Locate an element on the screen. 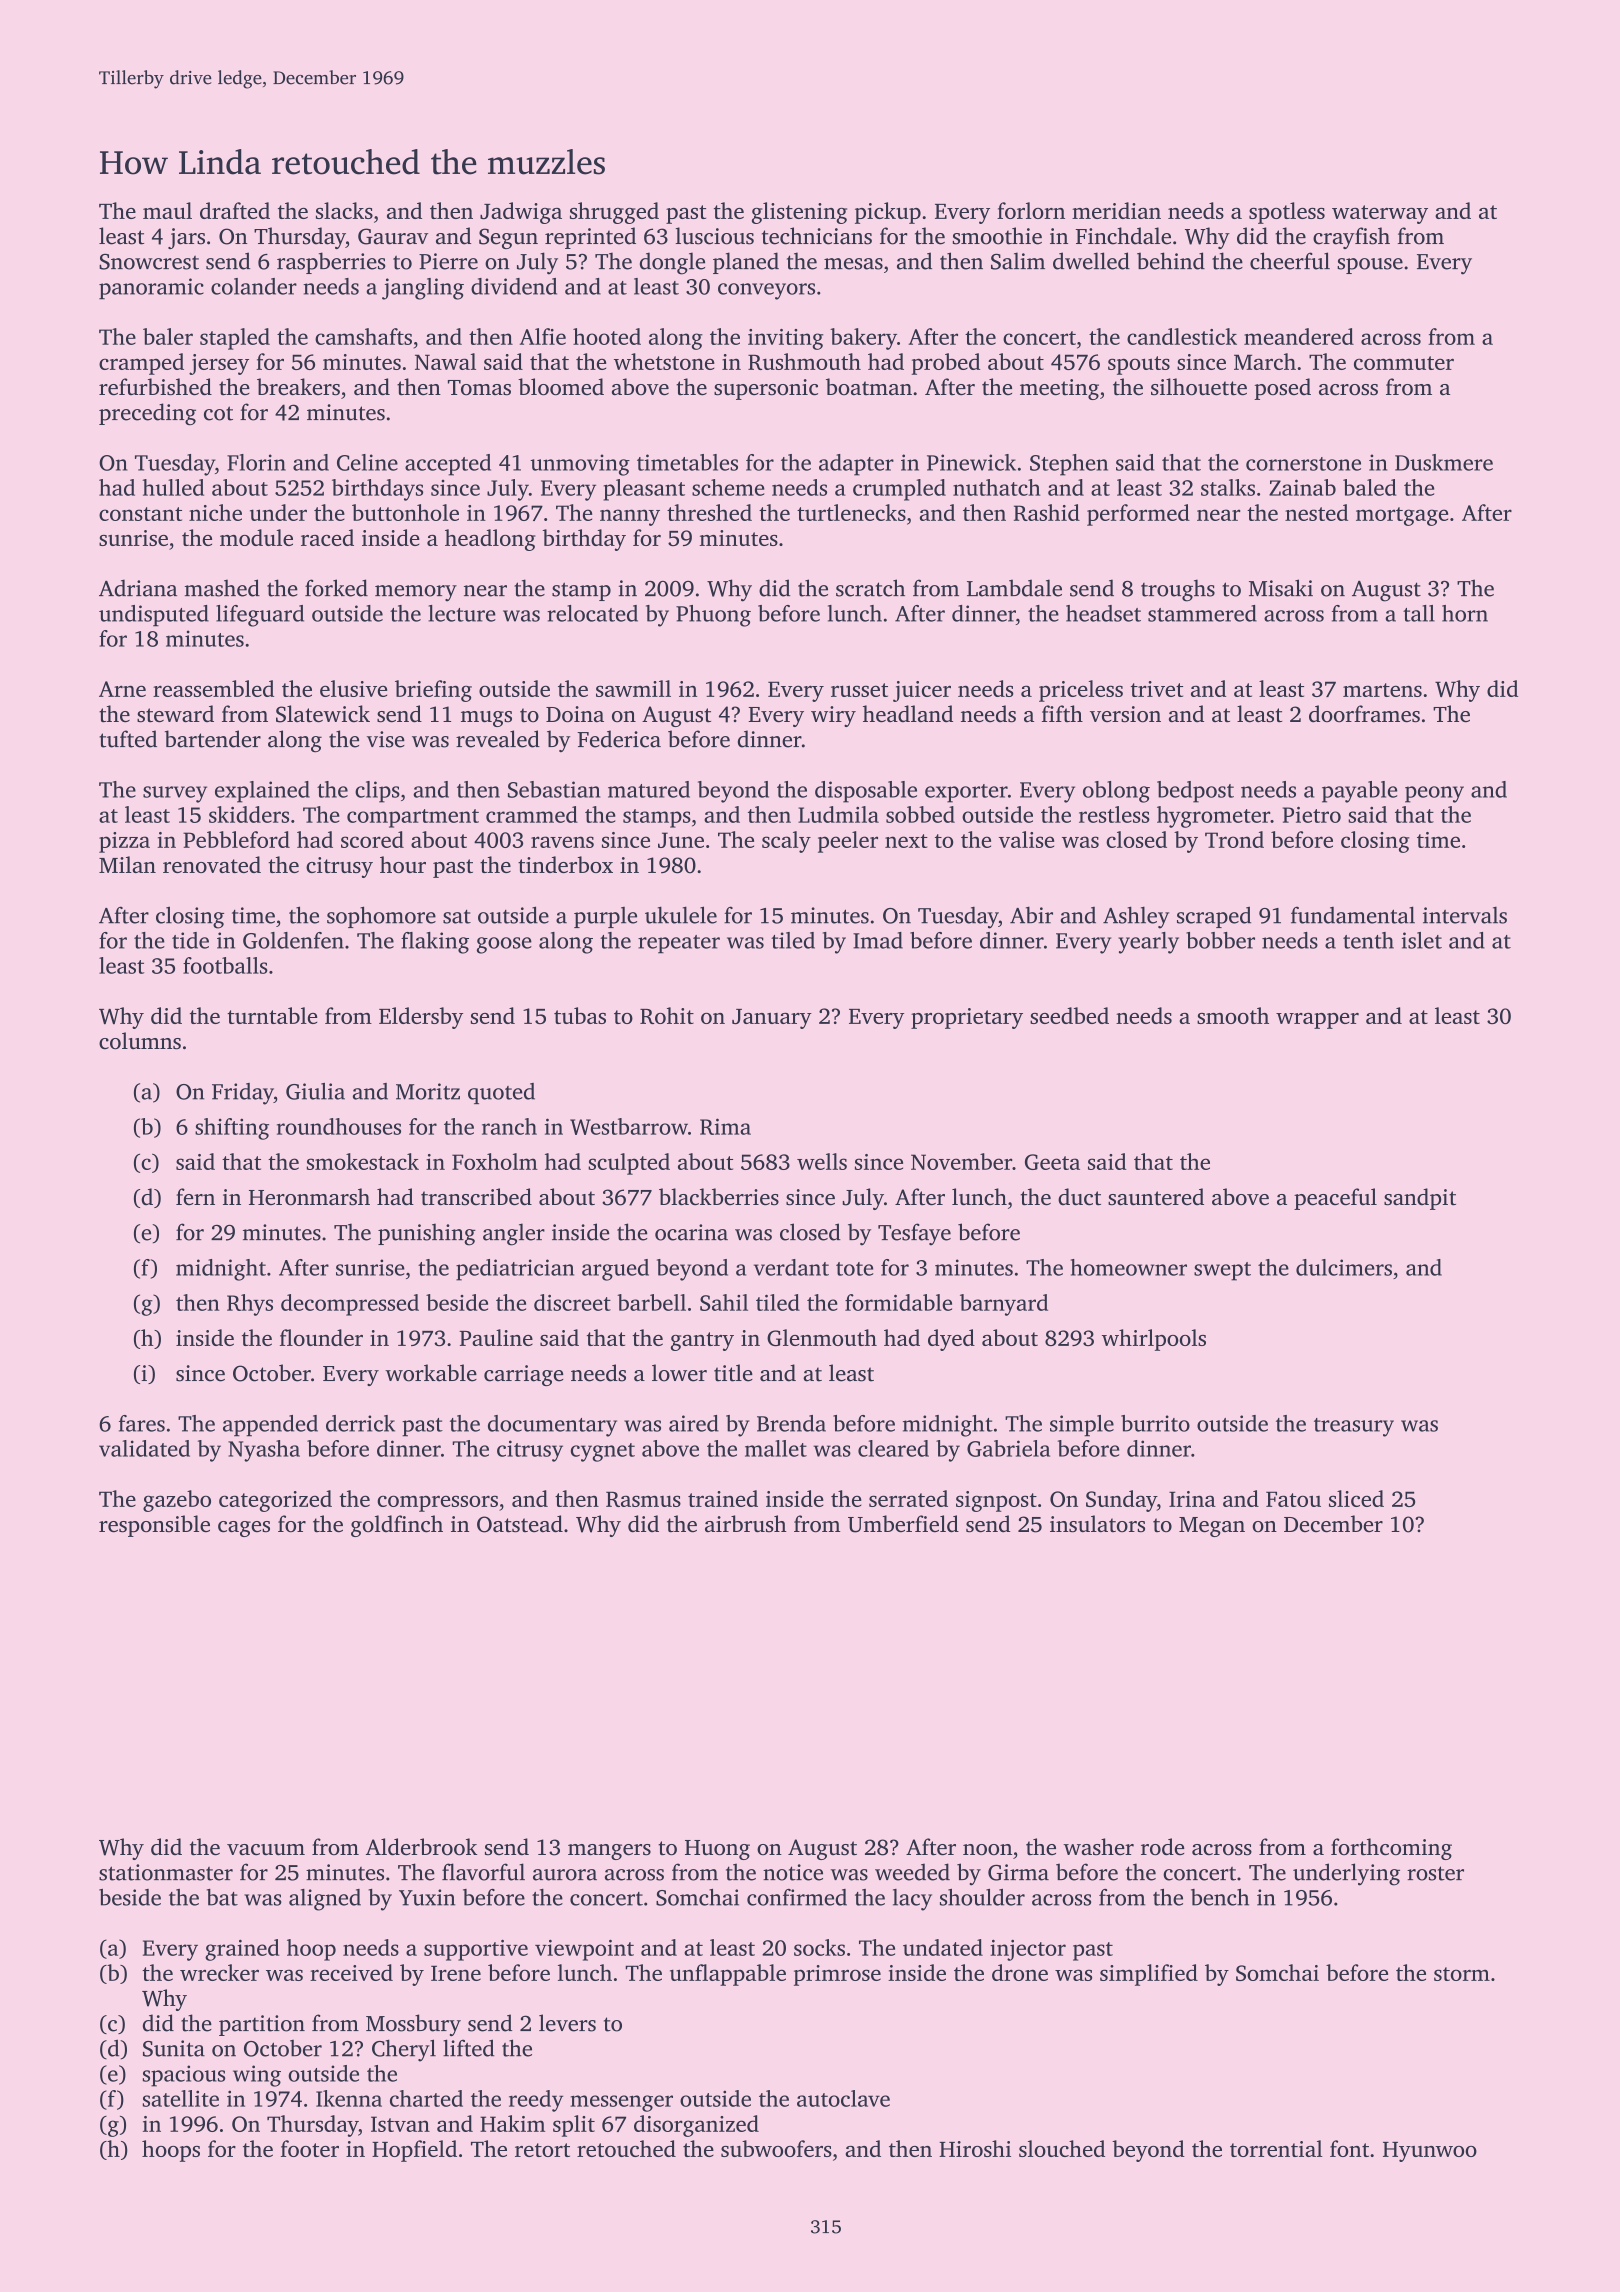 Image resolution: width=1620 pixels, height=2292 pixels. horn is located at coordinates (1465, 613).
